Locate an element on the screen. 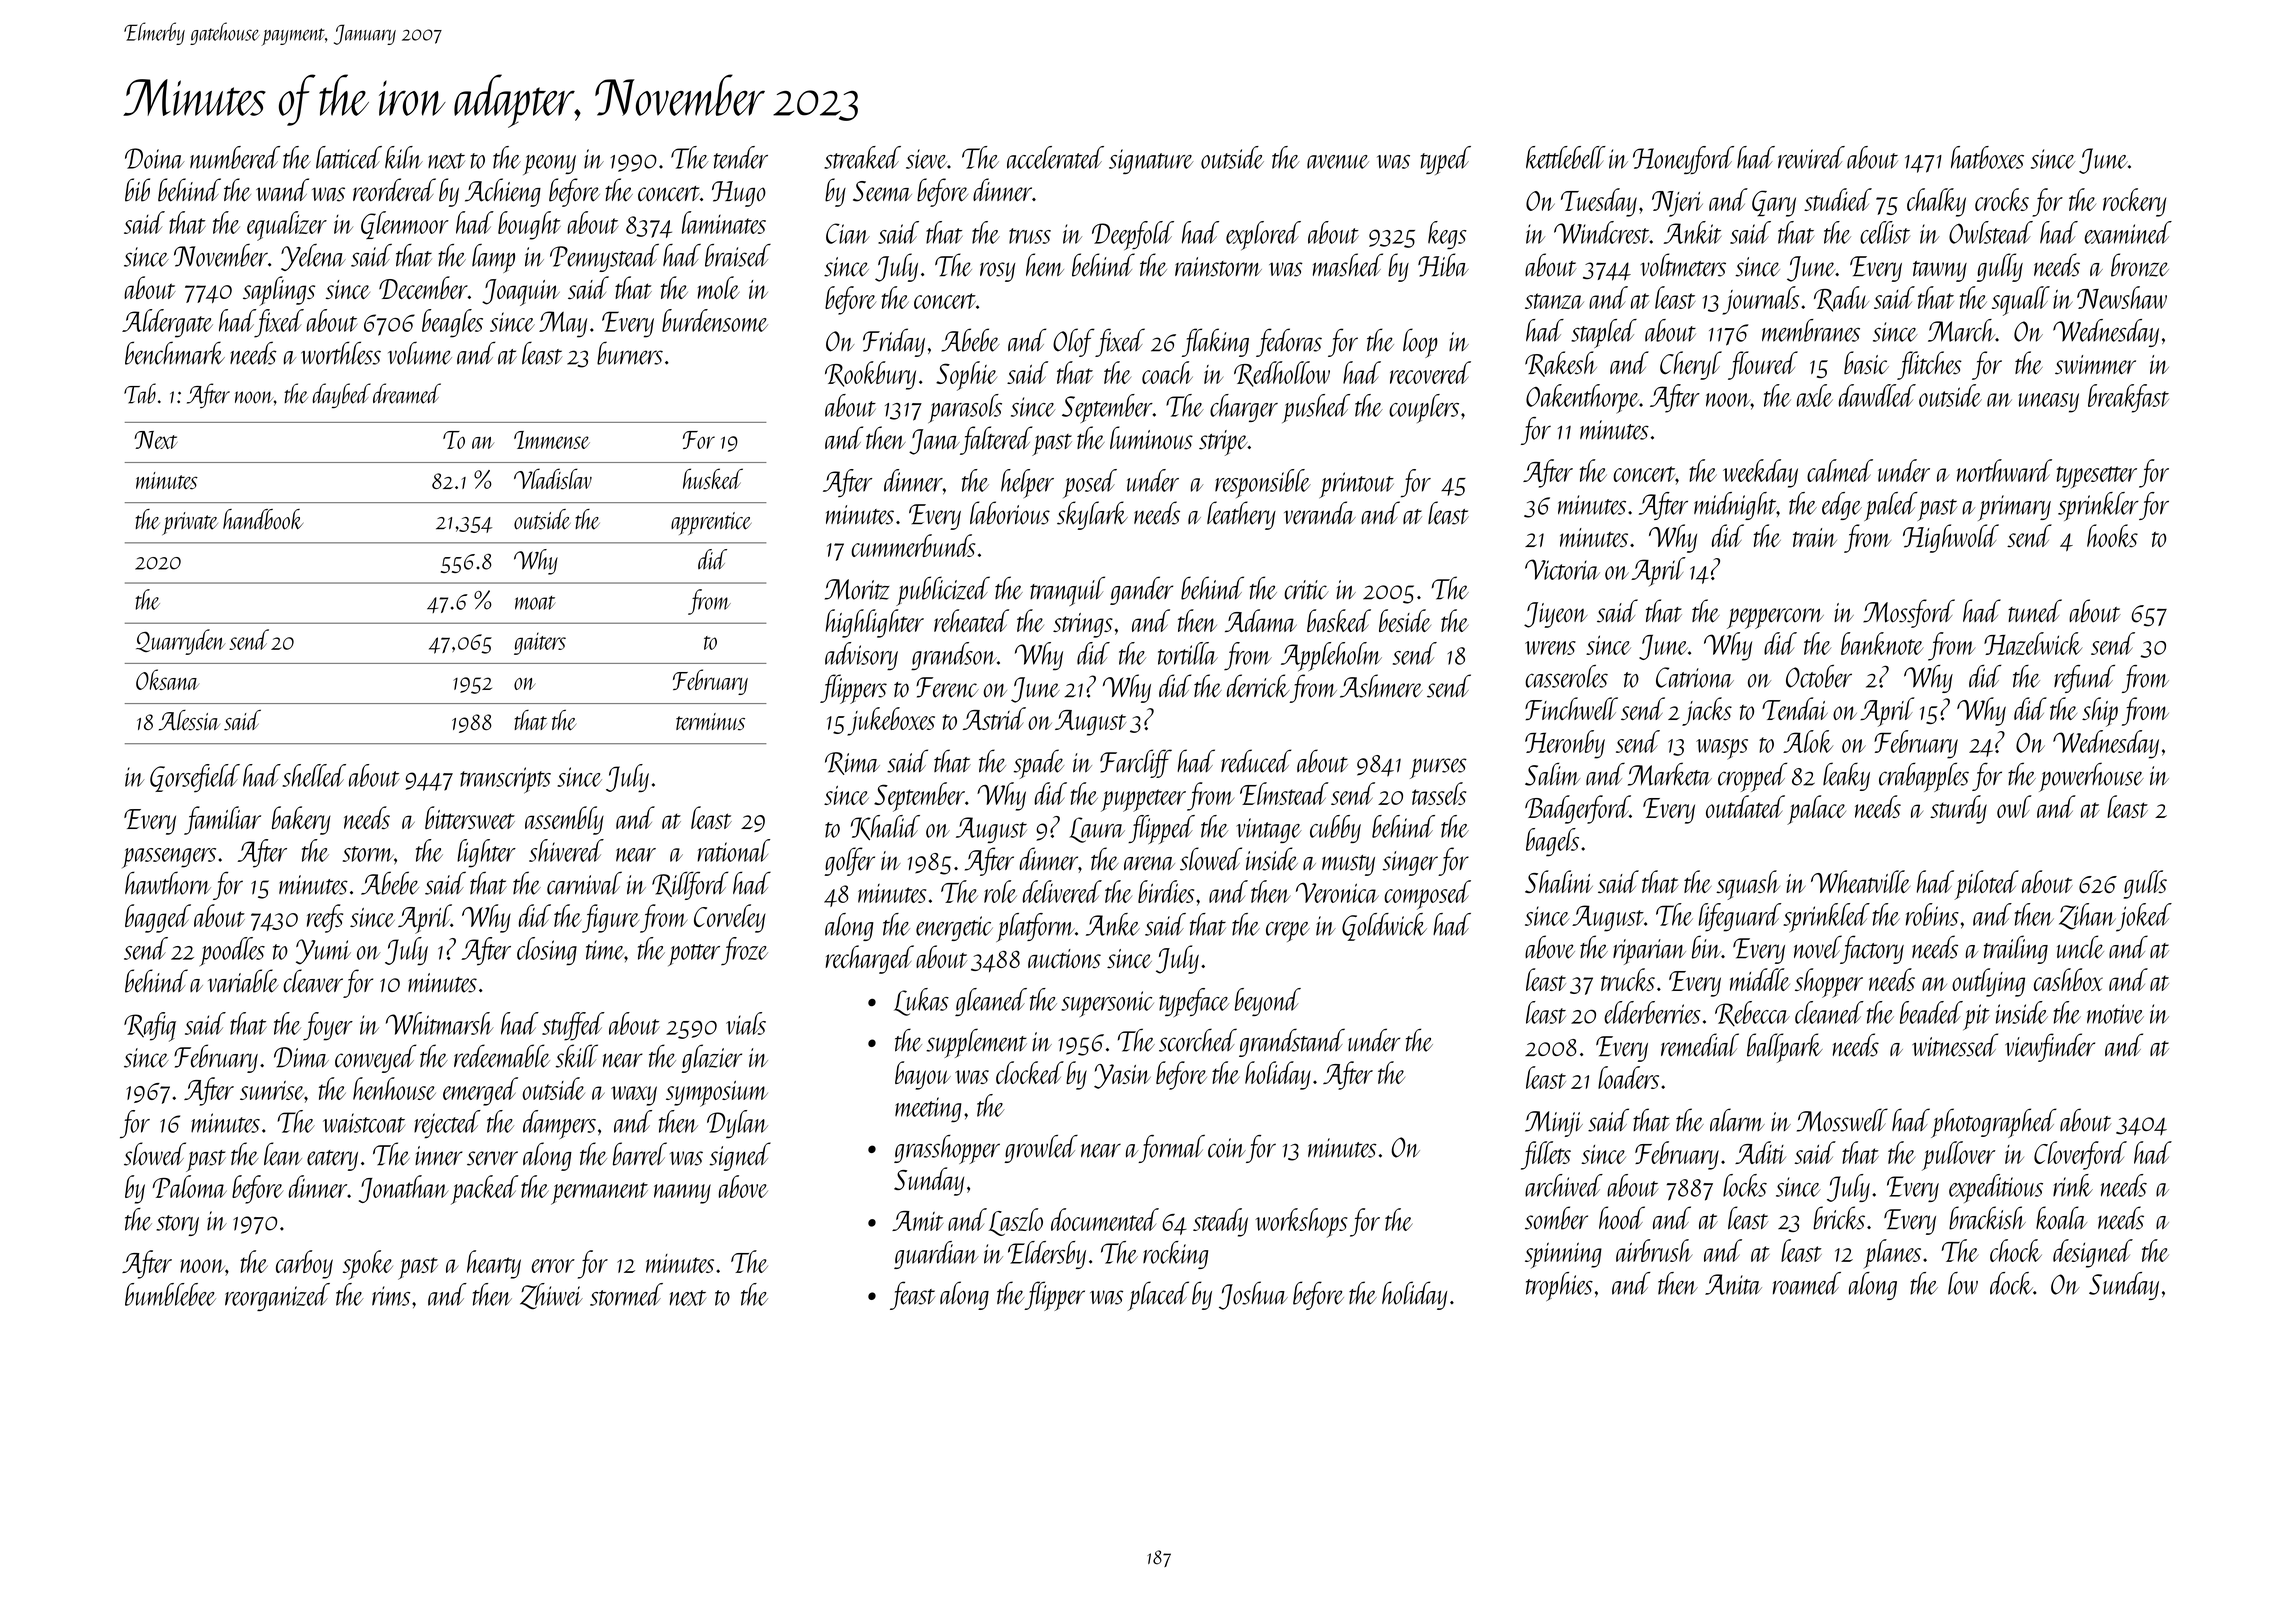 This screenshot has height=1620, width=2292. Quarryden is located at coordinates (181, 642).
